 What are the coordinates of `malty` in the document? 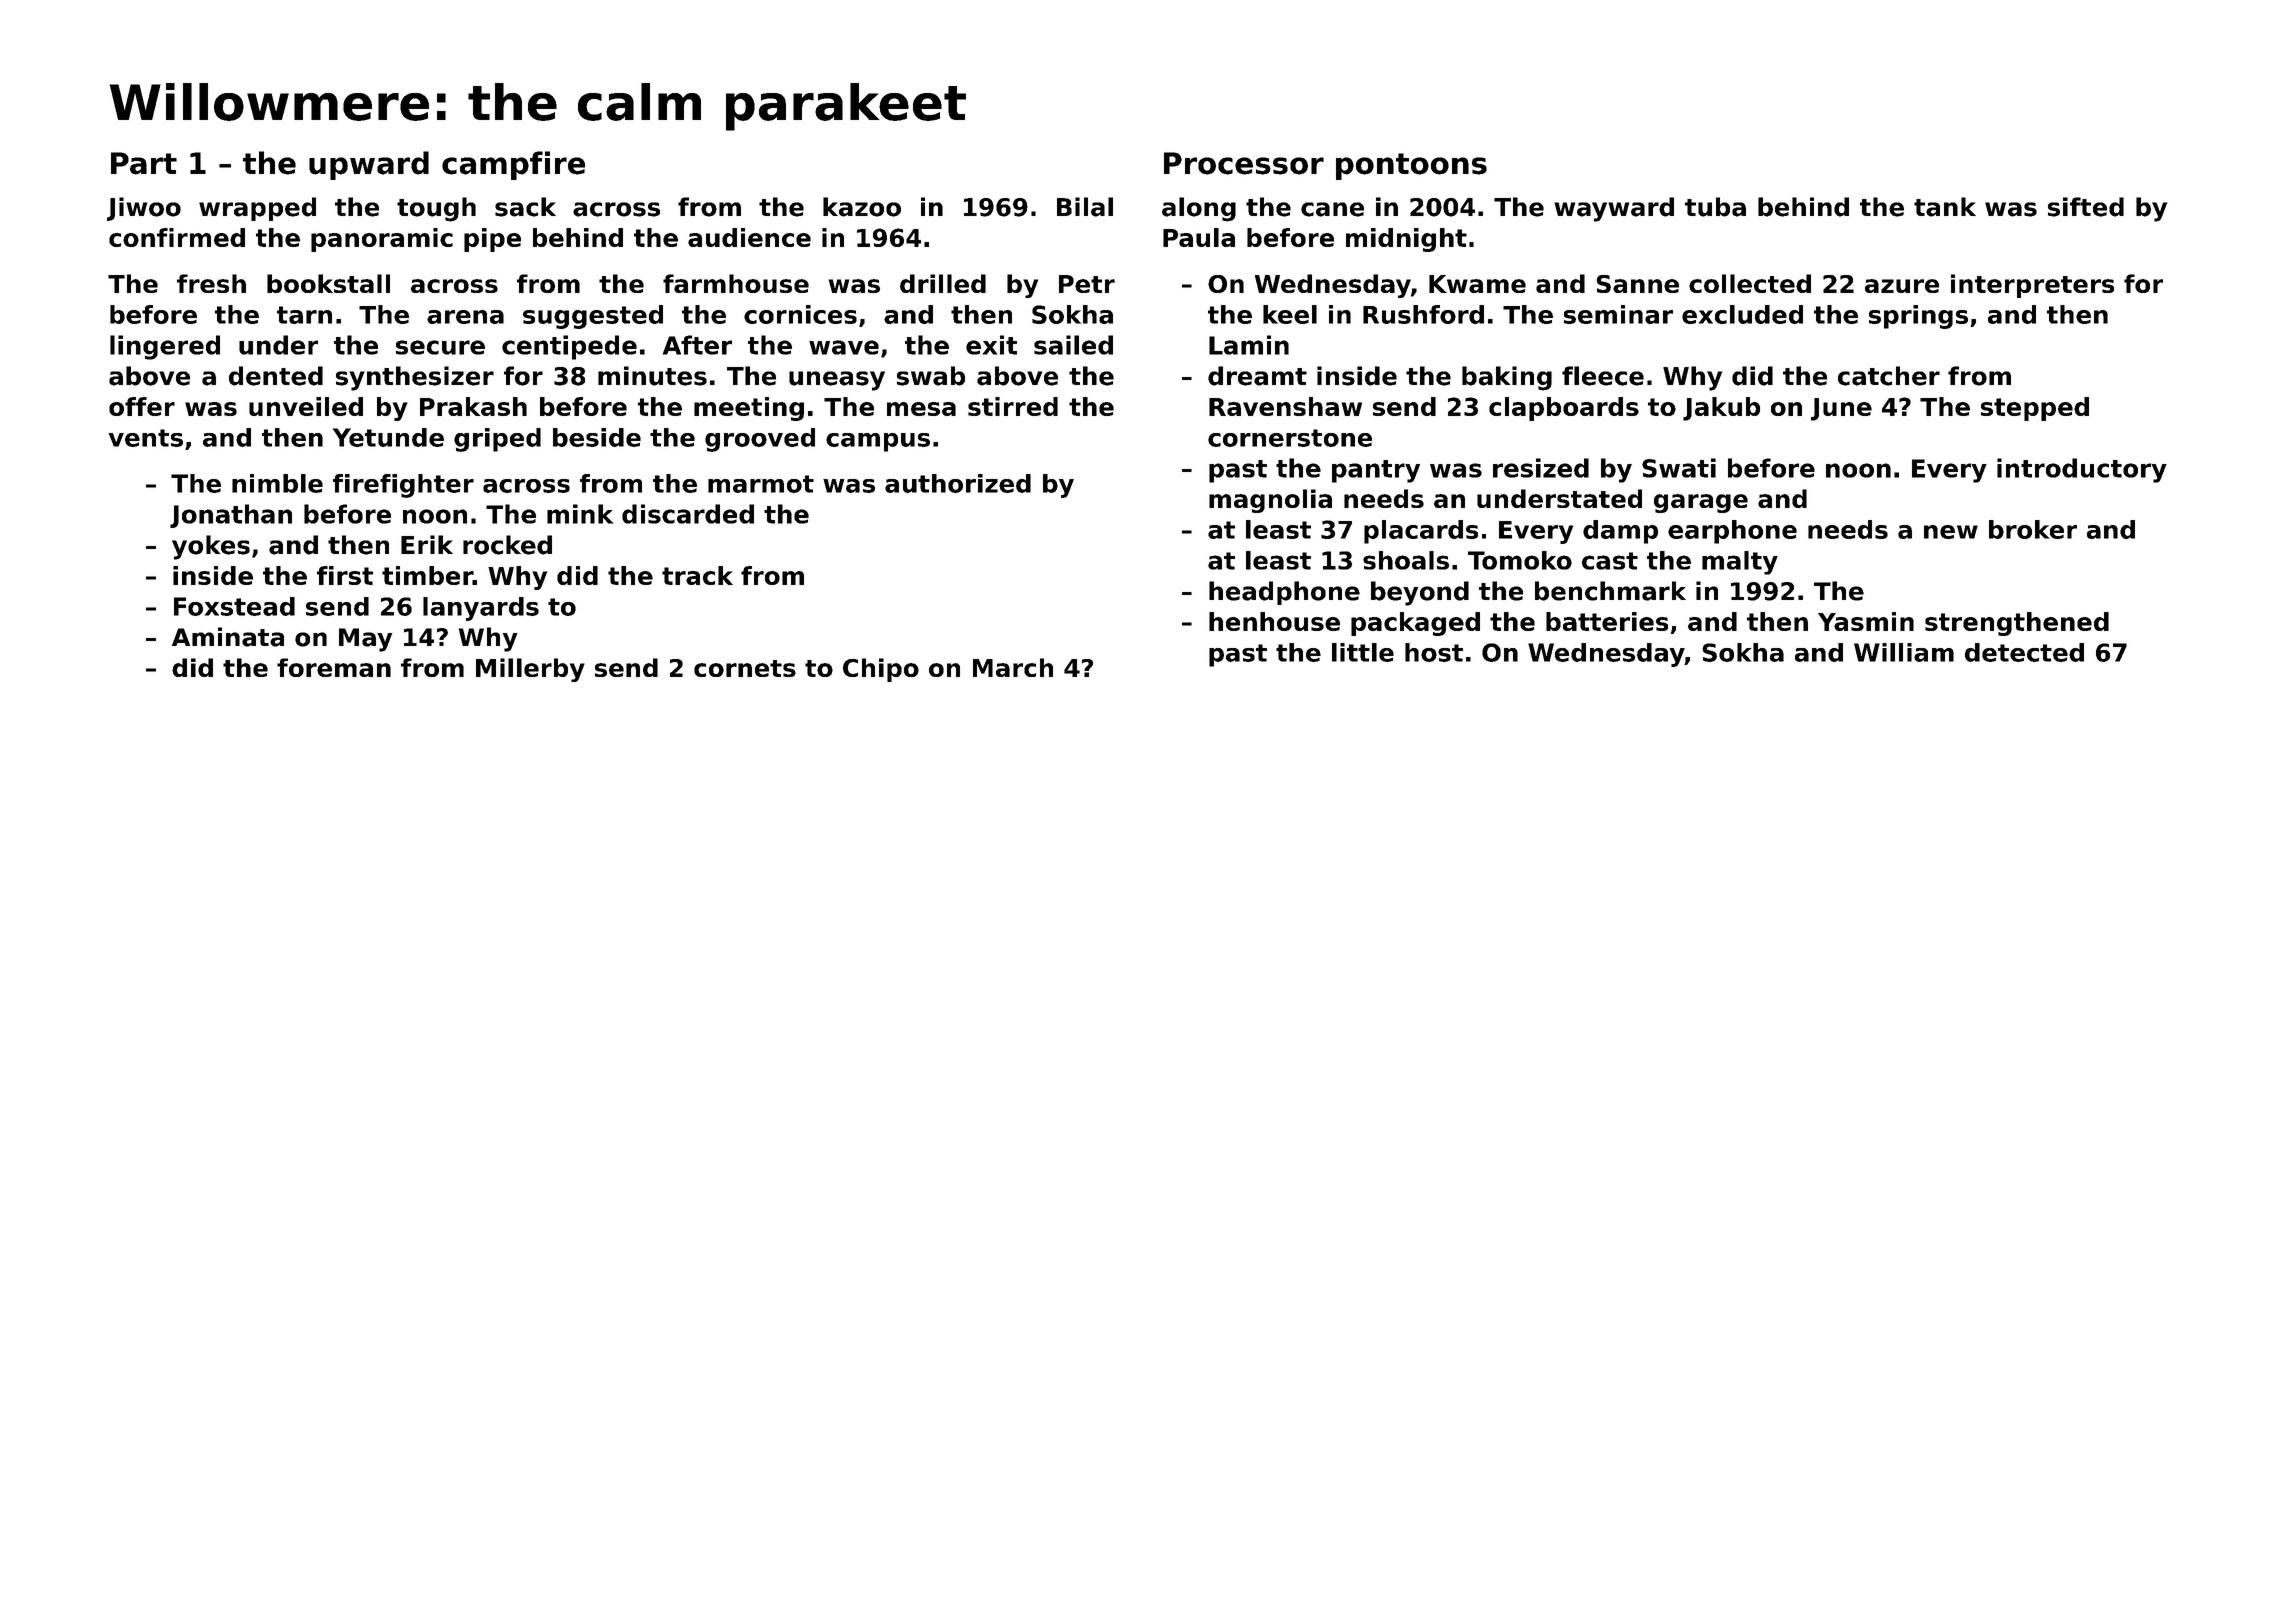 It's located at (1740, 563).
